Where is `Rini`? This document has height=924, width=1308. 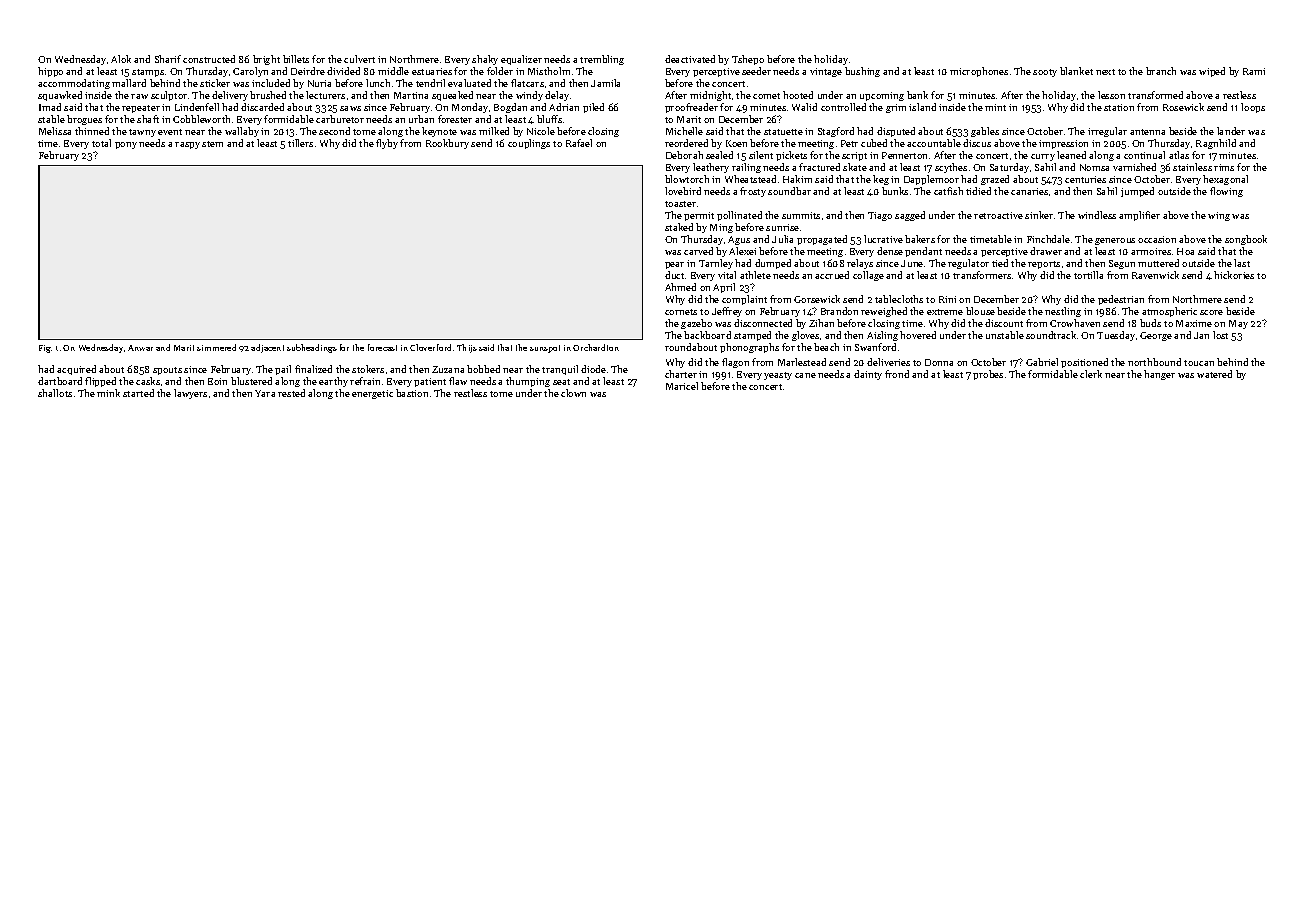
Rini is located at coordinates (947, 299).
